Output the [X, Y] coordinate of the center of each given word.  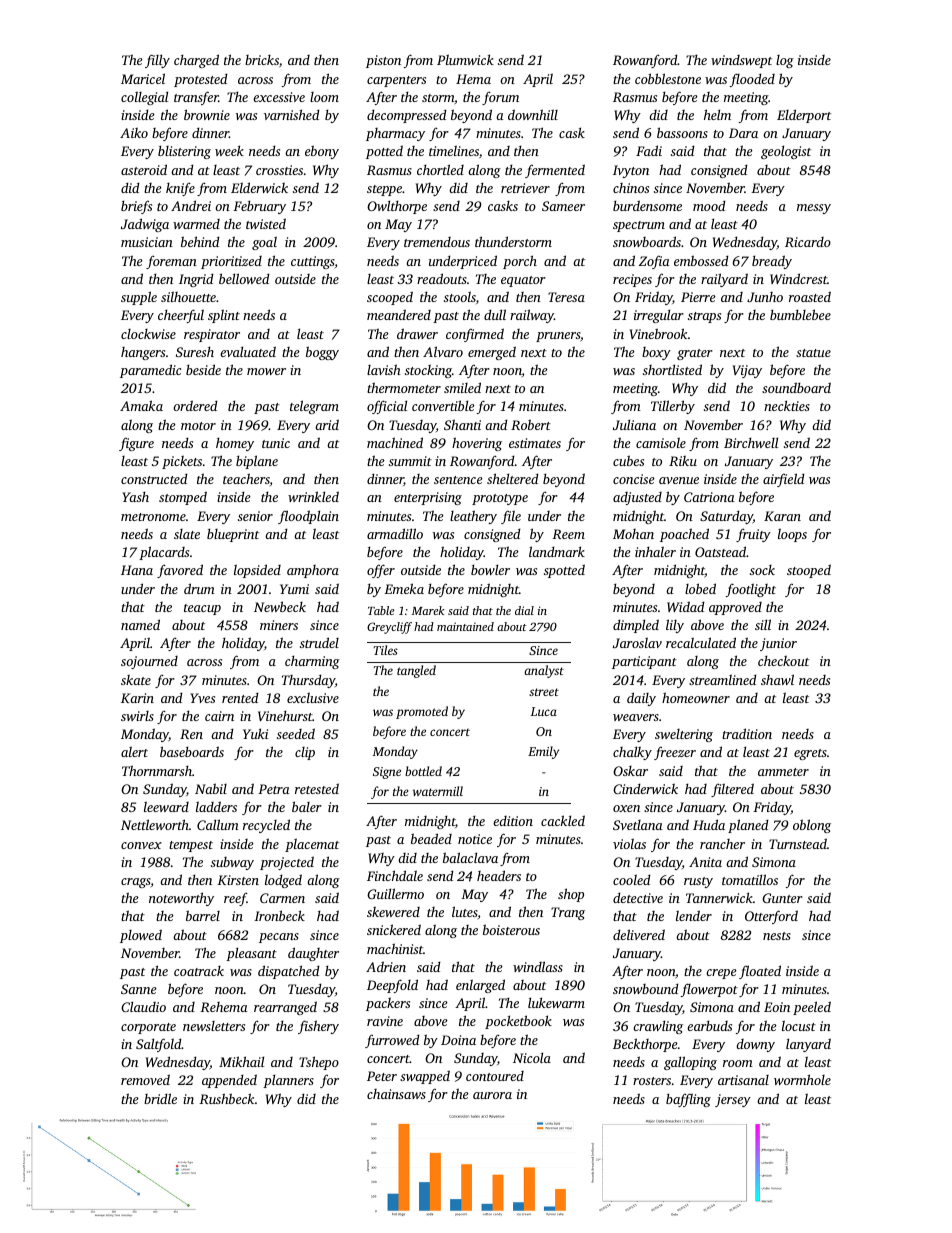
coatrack [199, 971]
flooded [752, 80]
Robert [531, 424]
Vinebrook [658, 333]
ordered [195, 405]
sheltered [513, 478]
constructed [154, 478]
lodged [283, 881]
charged [196, 61]
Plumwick [465, 59]
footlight [751, 590]
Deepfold [392, 986]
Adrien [386, 966]
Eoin [777, 1007]
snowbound [646, 988]
